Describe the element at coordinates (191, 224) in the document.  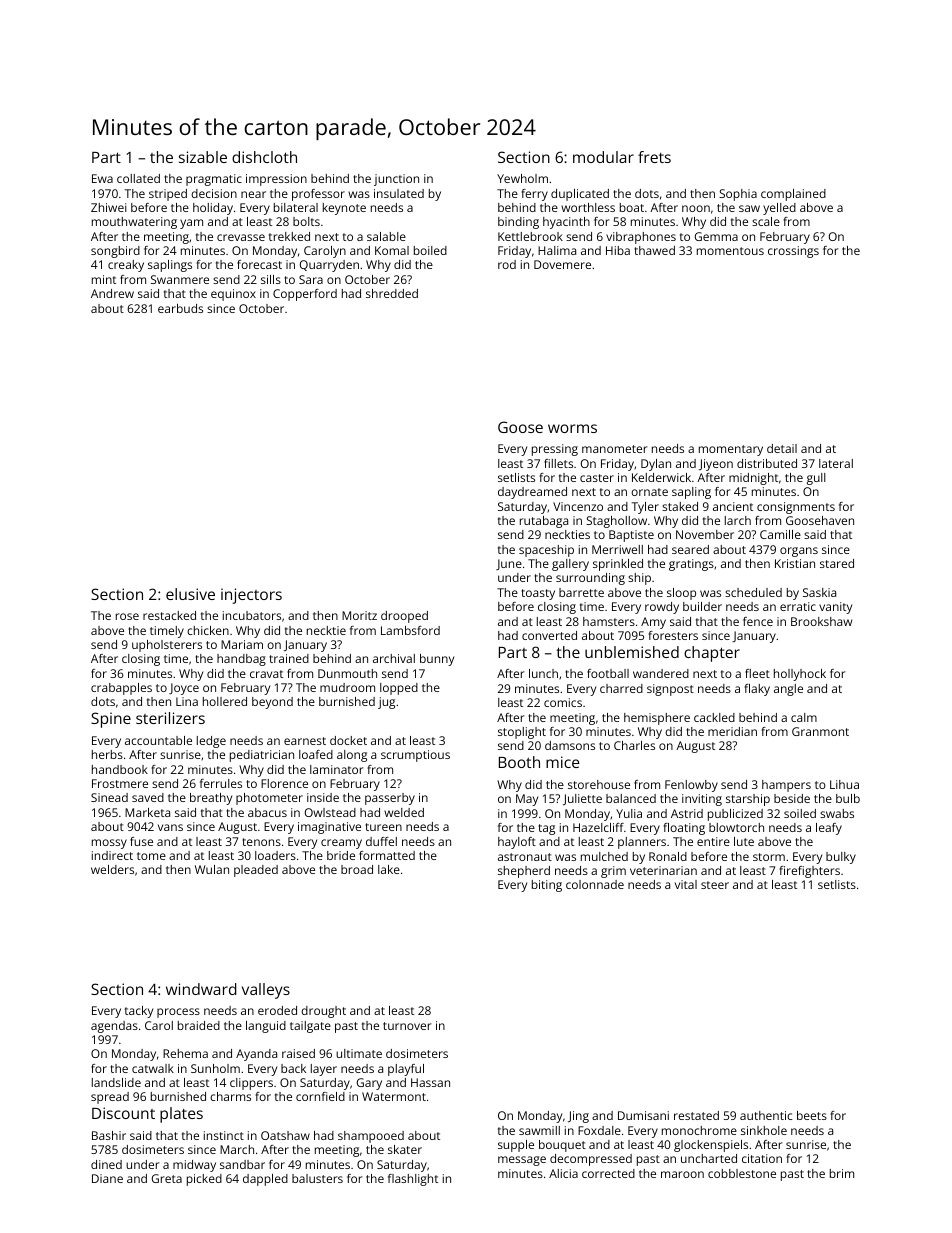
I see `yam` at that location.
